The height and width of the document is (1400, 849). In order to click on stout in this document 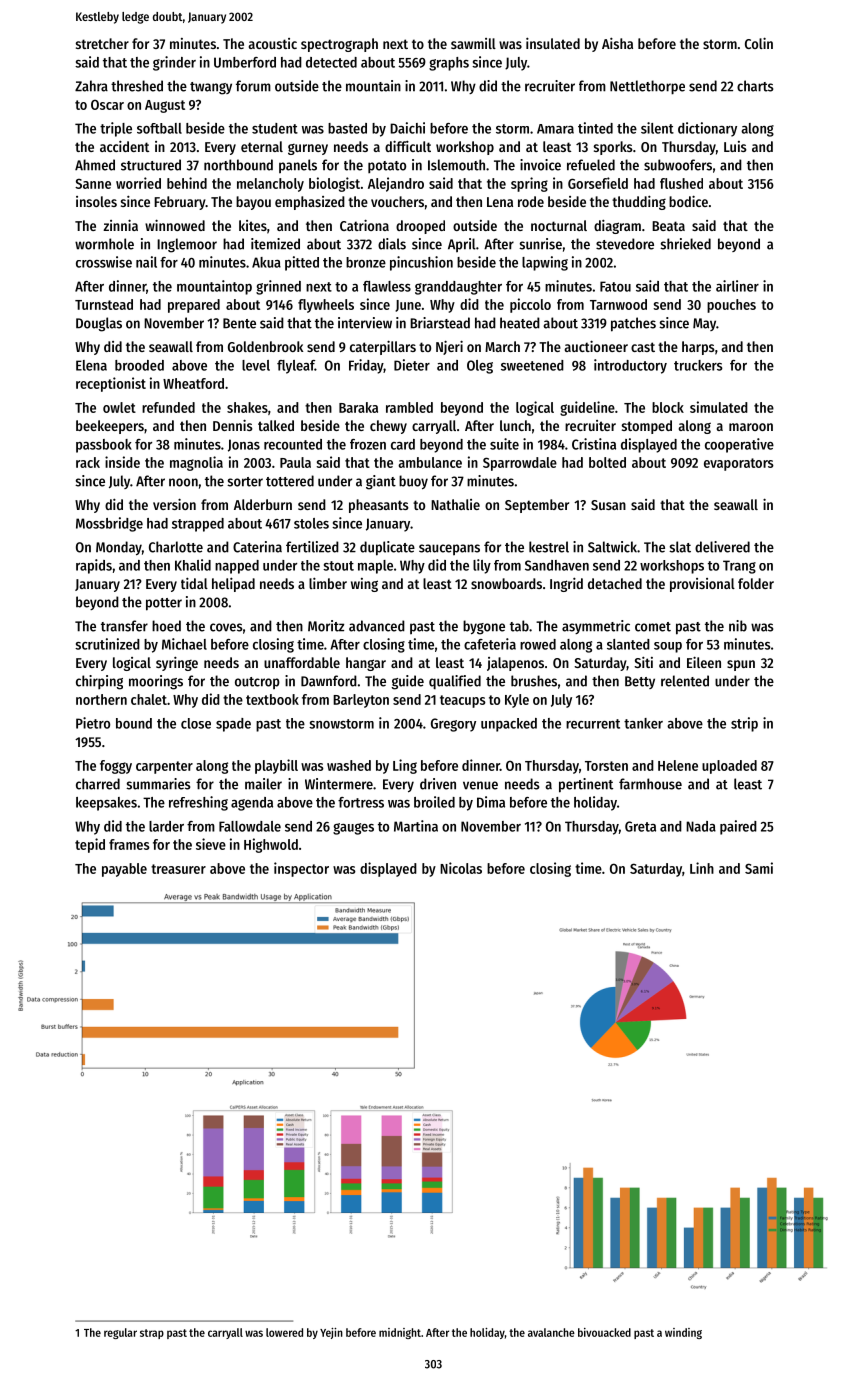, I will do `click(338, 566)`.
